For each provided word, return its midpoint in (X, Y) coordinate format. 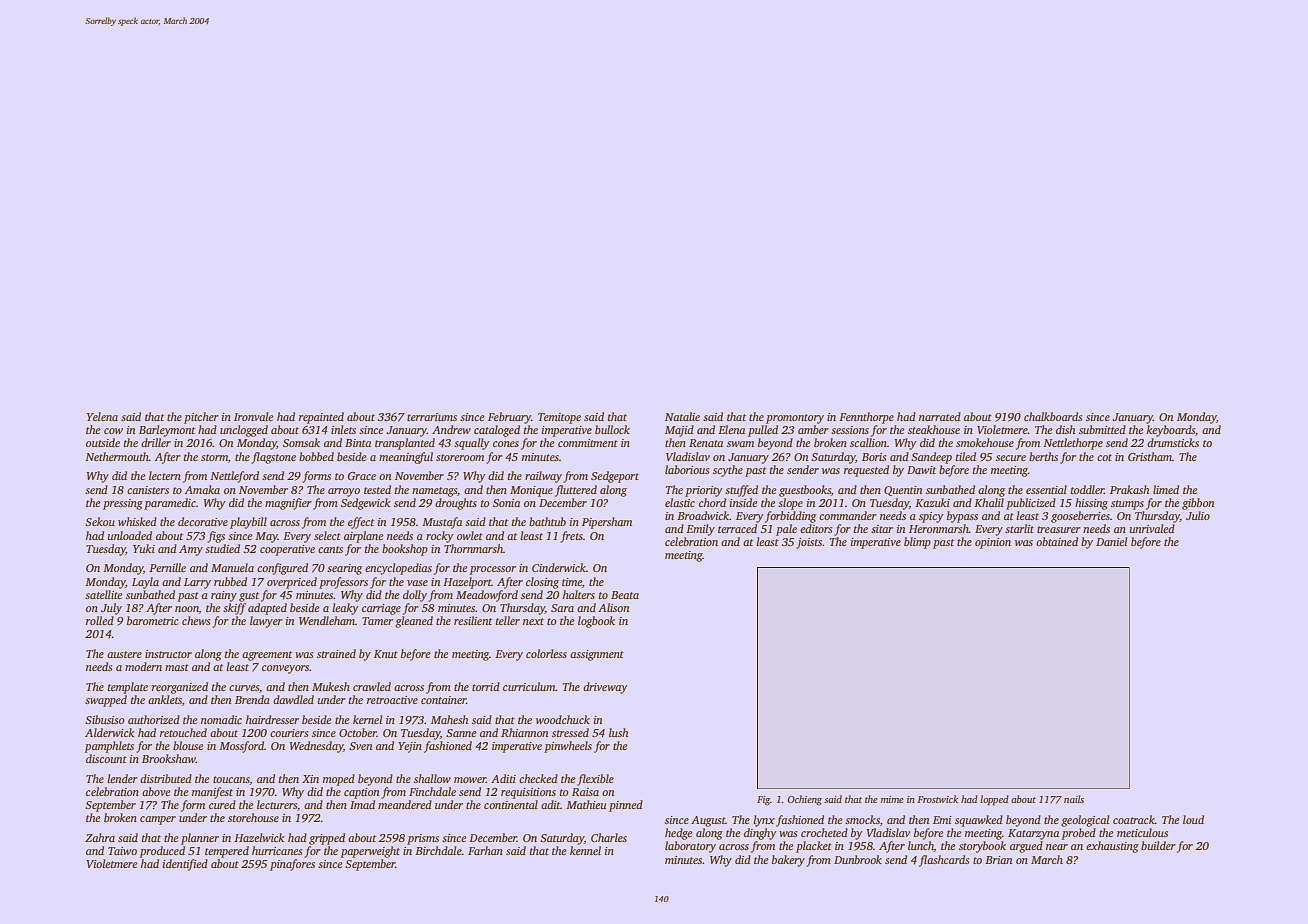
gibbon (1198, 504)
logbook (596, 622)
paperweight (370, 852)
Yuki (144, 548)
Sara (562, 608)
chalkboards (1053, 416)
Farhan (485, 850)
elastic (680, 502)
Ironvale (253, 416)
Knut (386, 654)
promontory (795, 419)
